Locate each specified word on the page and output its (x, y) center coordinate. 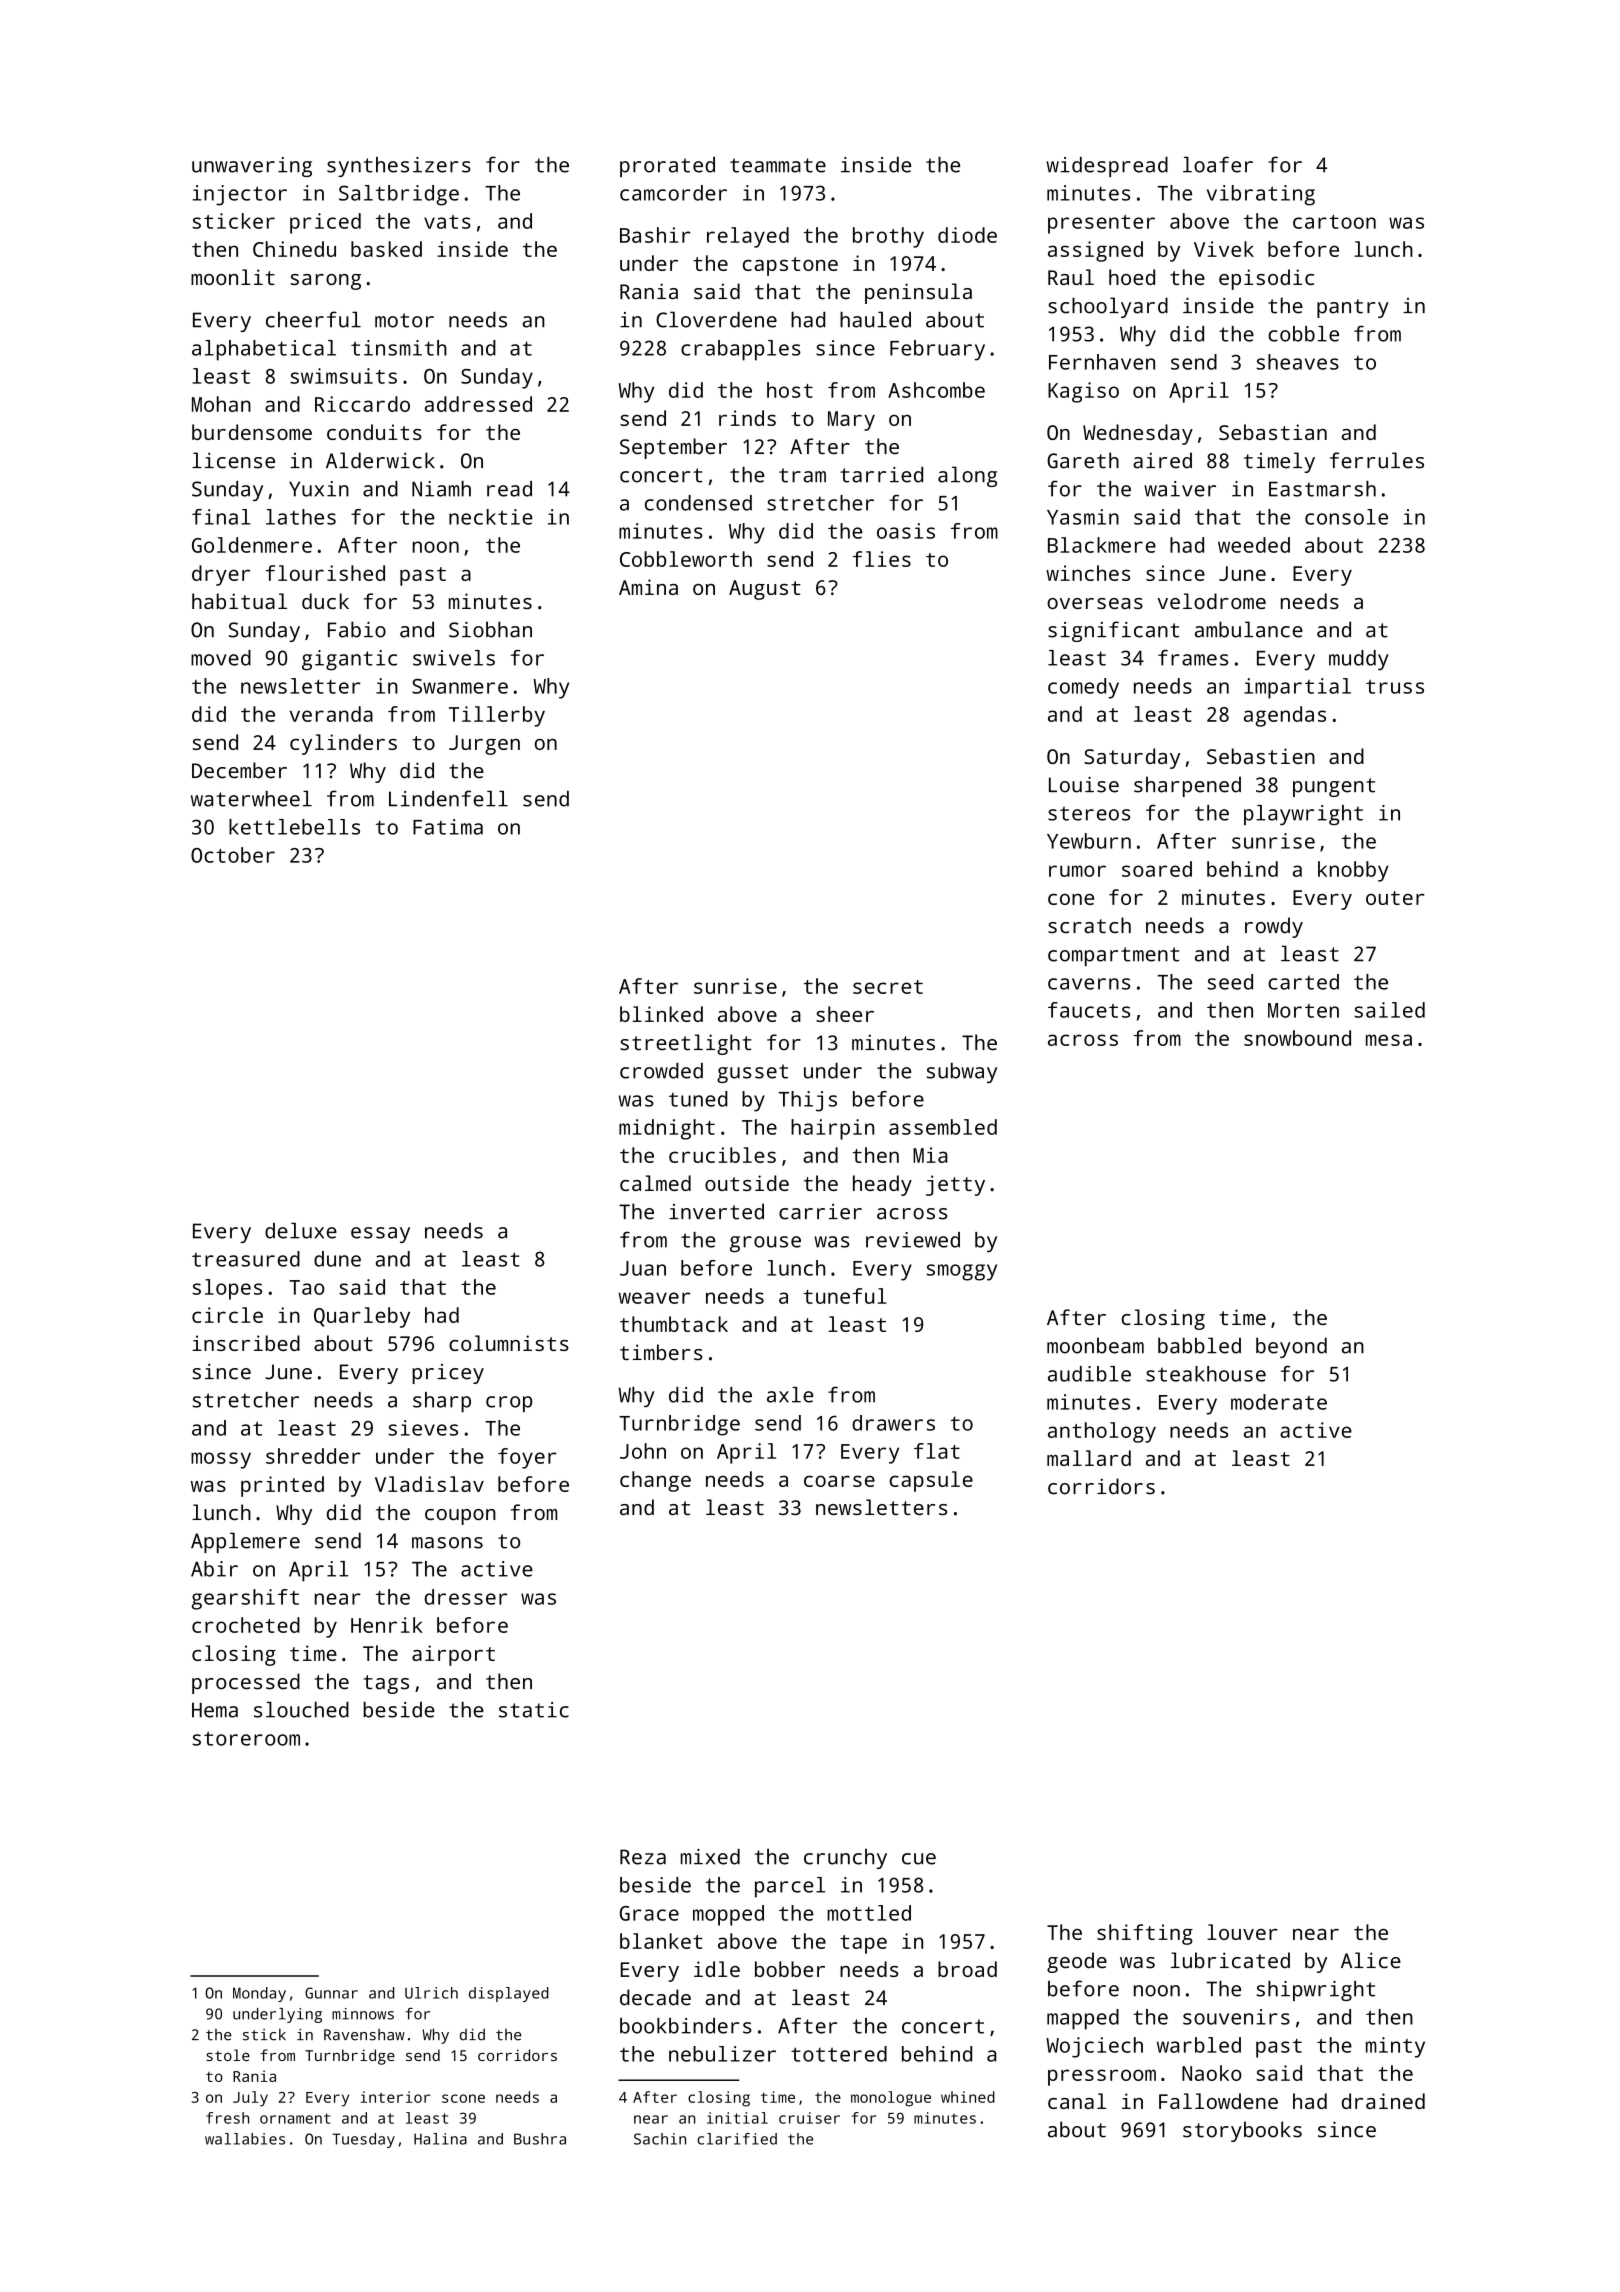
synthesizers (399, 167)
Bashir (655, 235)
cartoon (1334, 222)
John (643, 1451)
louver (1242, 1932)
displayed (509, 1994)
